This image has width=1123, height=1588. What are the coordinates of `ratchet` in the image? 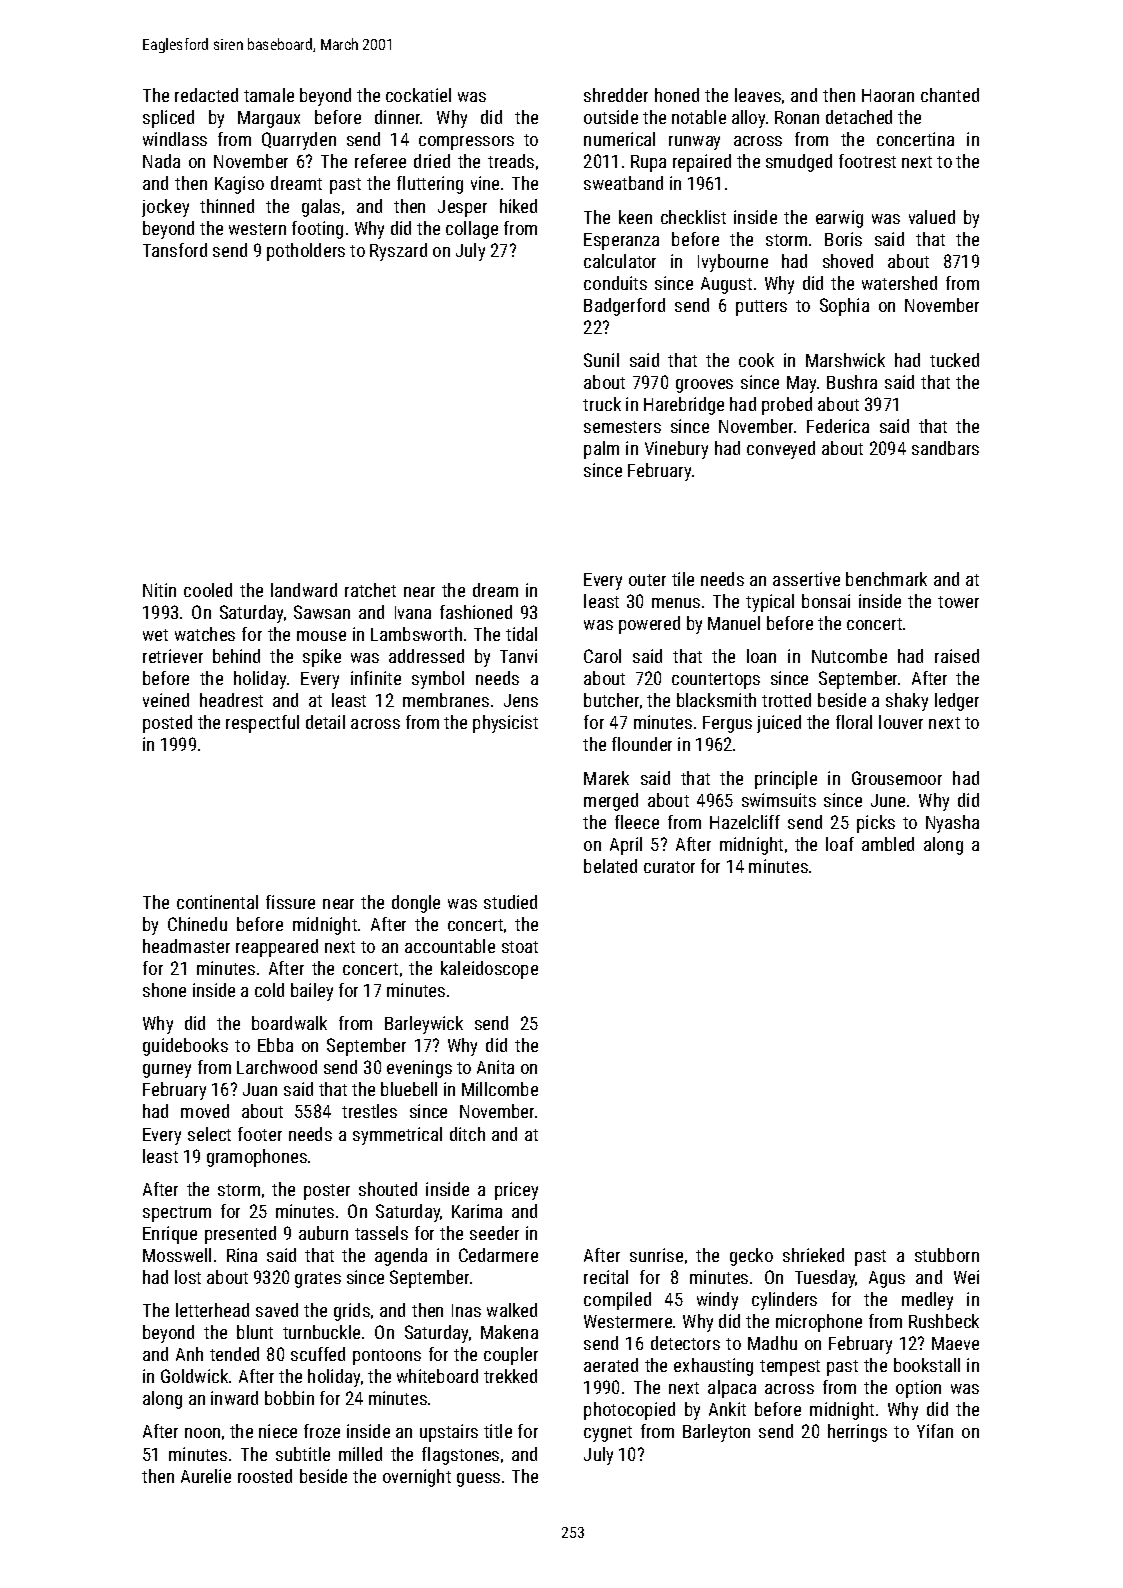 It's located at (370, 590).
